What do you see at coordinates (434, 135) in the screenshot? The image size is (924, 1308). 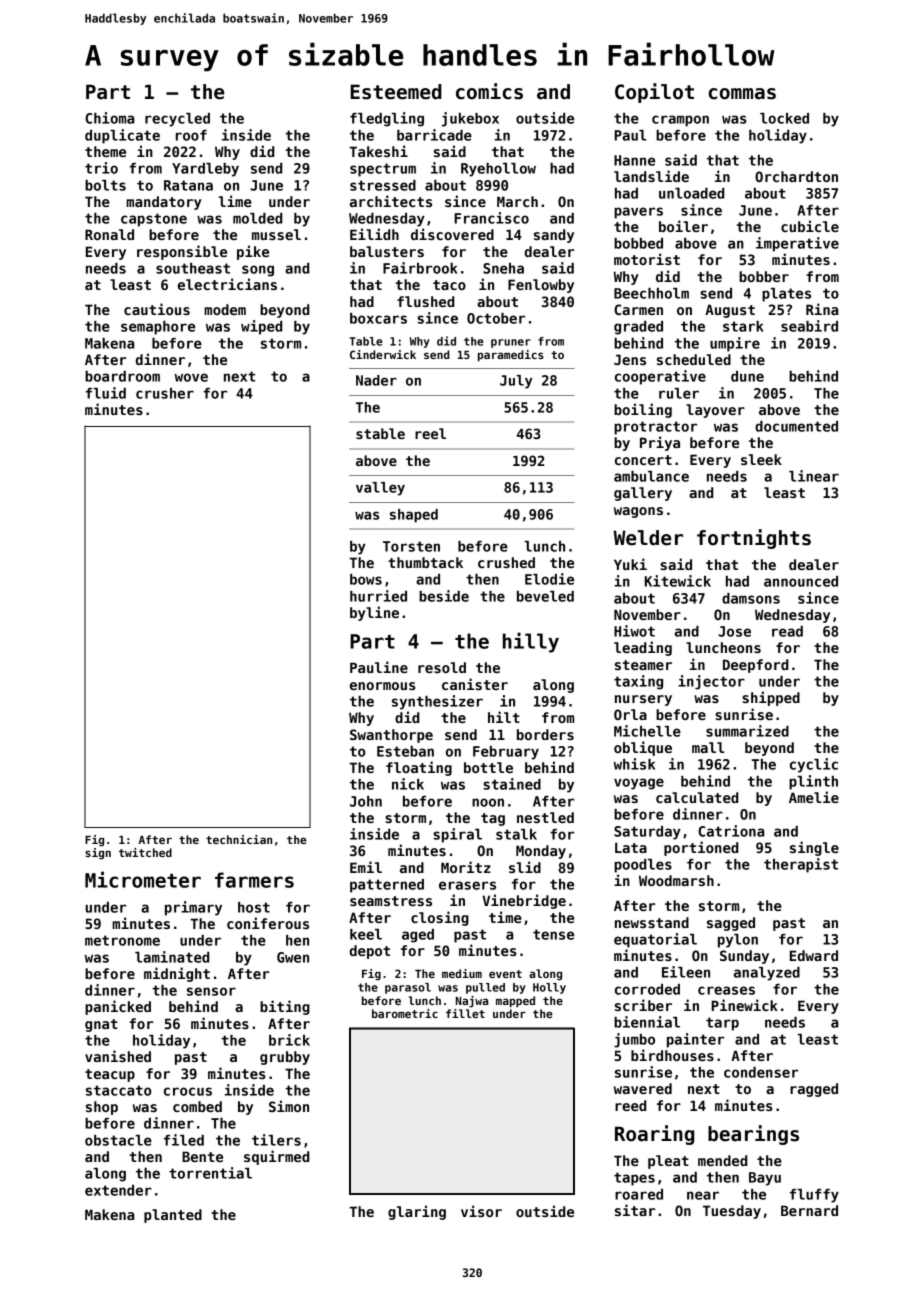 I see `barricade` at bounding box center [434, 135].
